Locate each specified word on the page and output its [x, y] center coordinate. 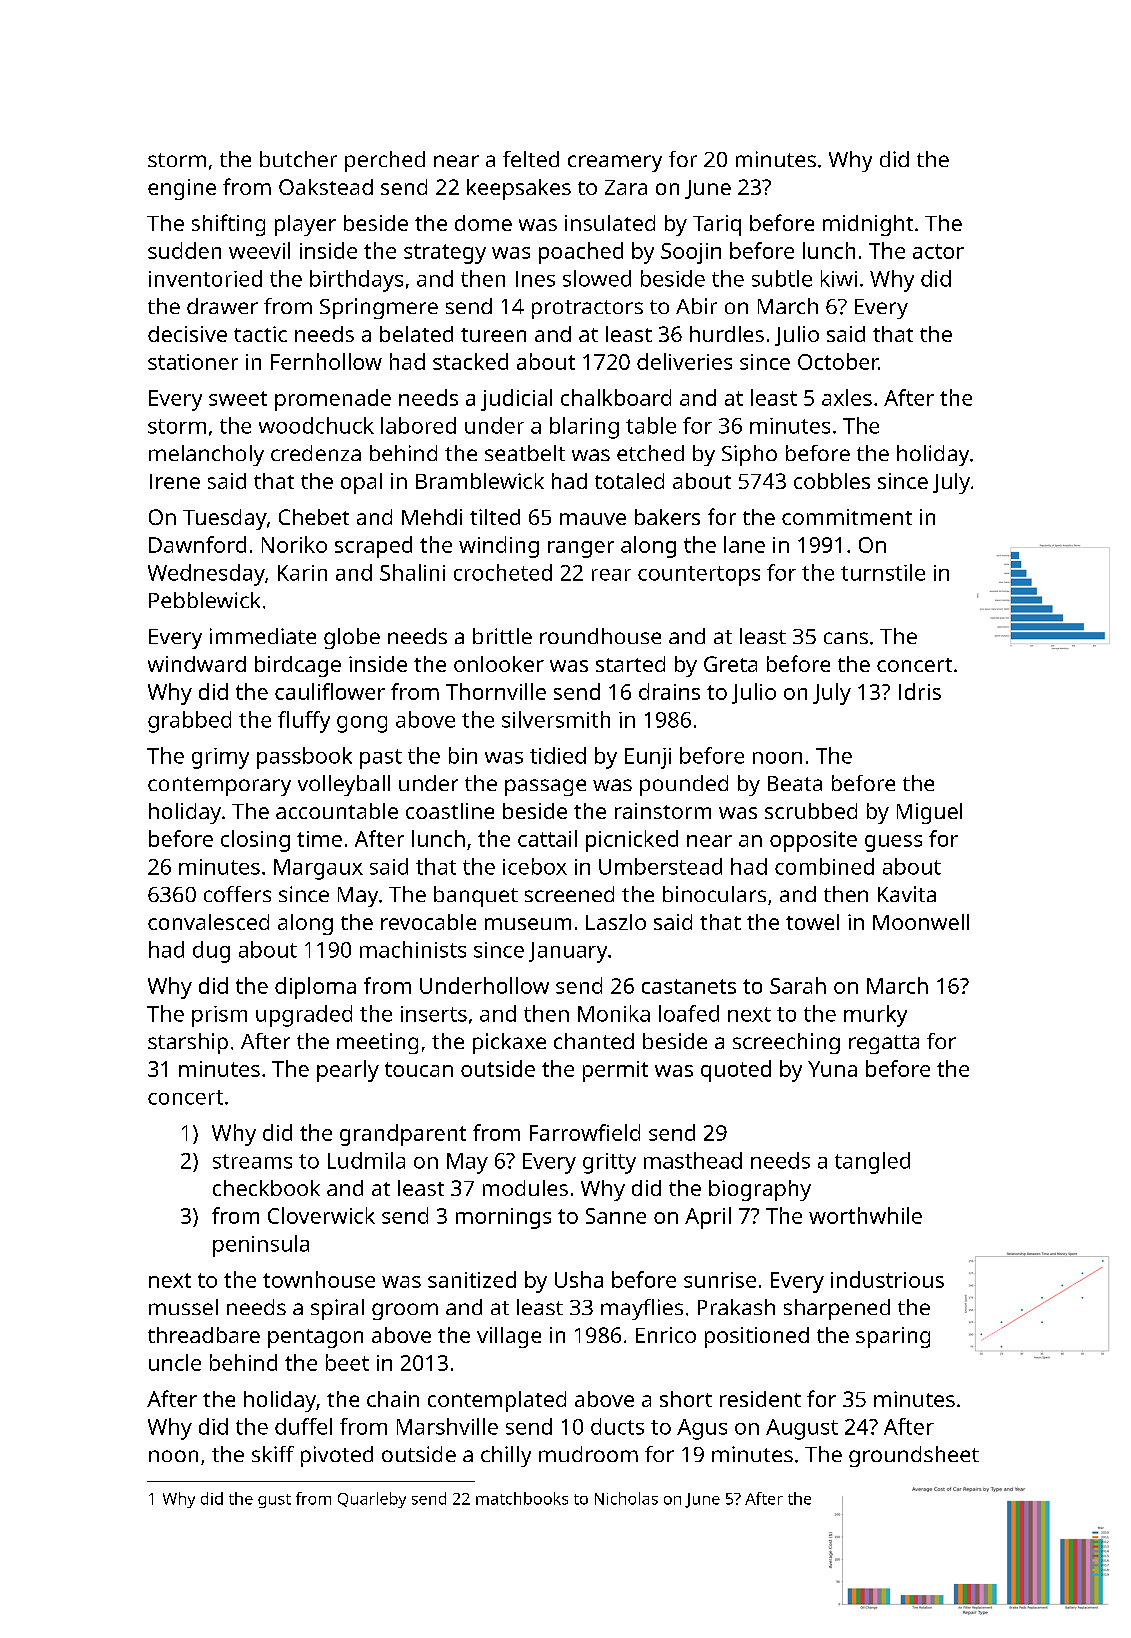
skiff [273, 1454]
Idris [920, 691]
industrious [887, 1279]
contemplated [497, 1401]
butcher [298, 159]
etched [650, 453]
